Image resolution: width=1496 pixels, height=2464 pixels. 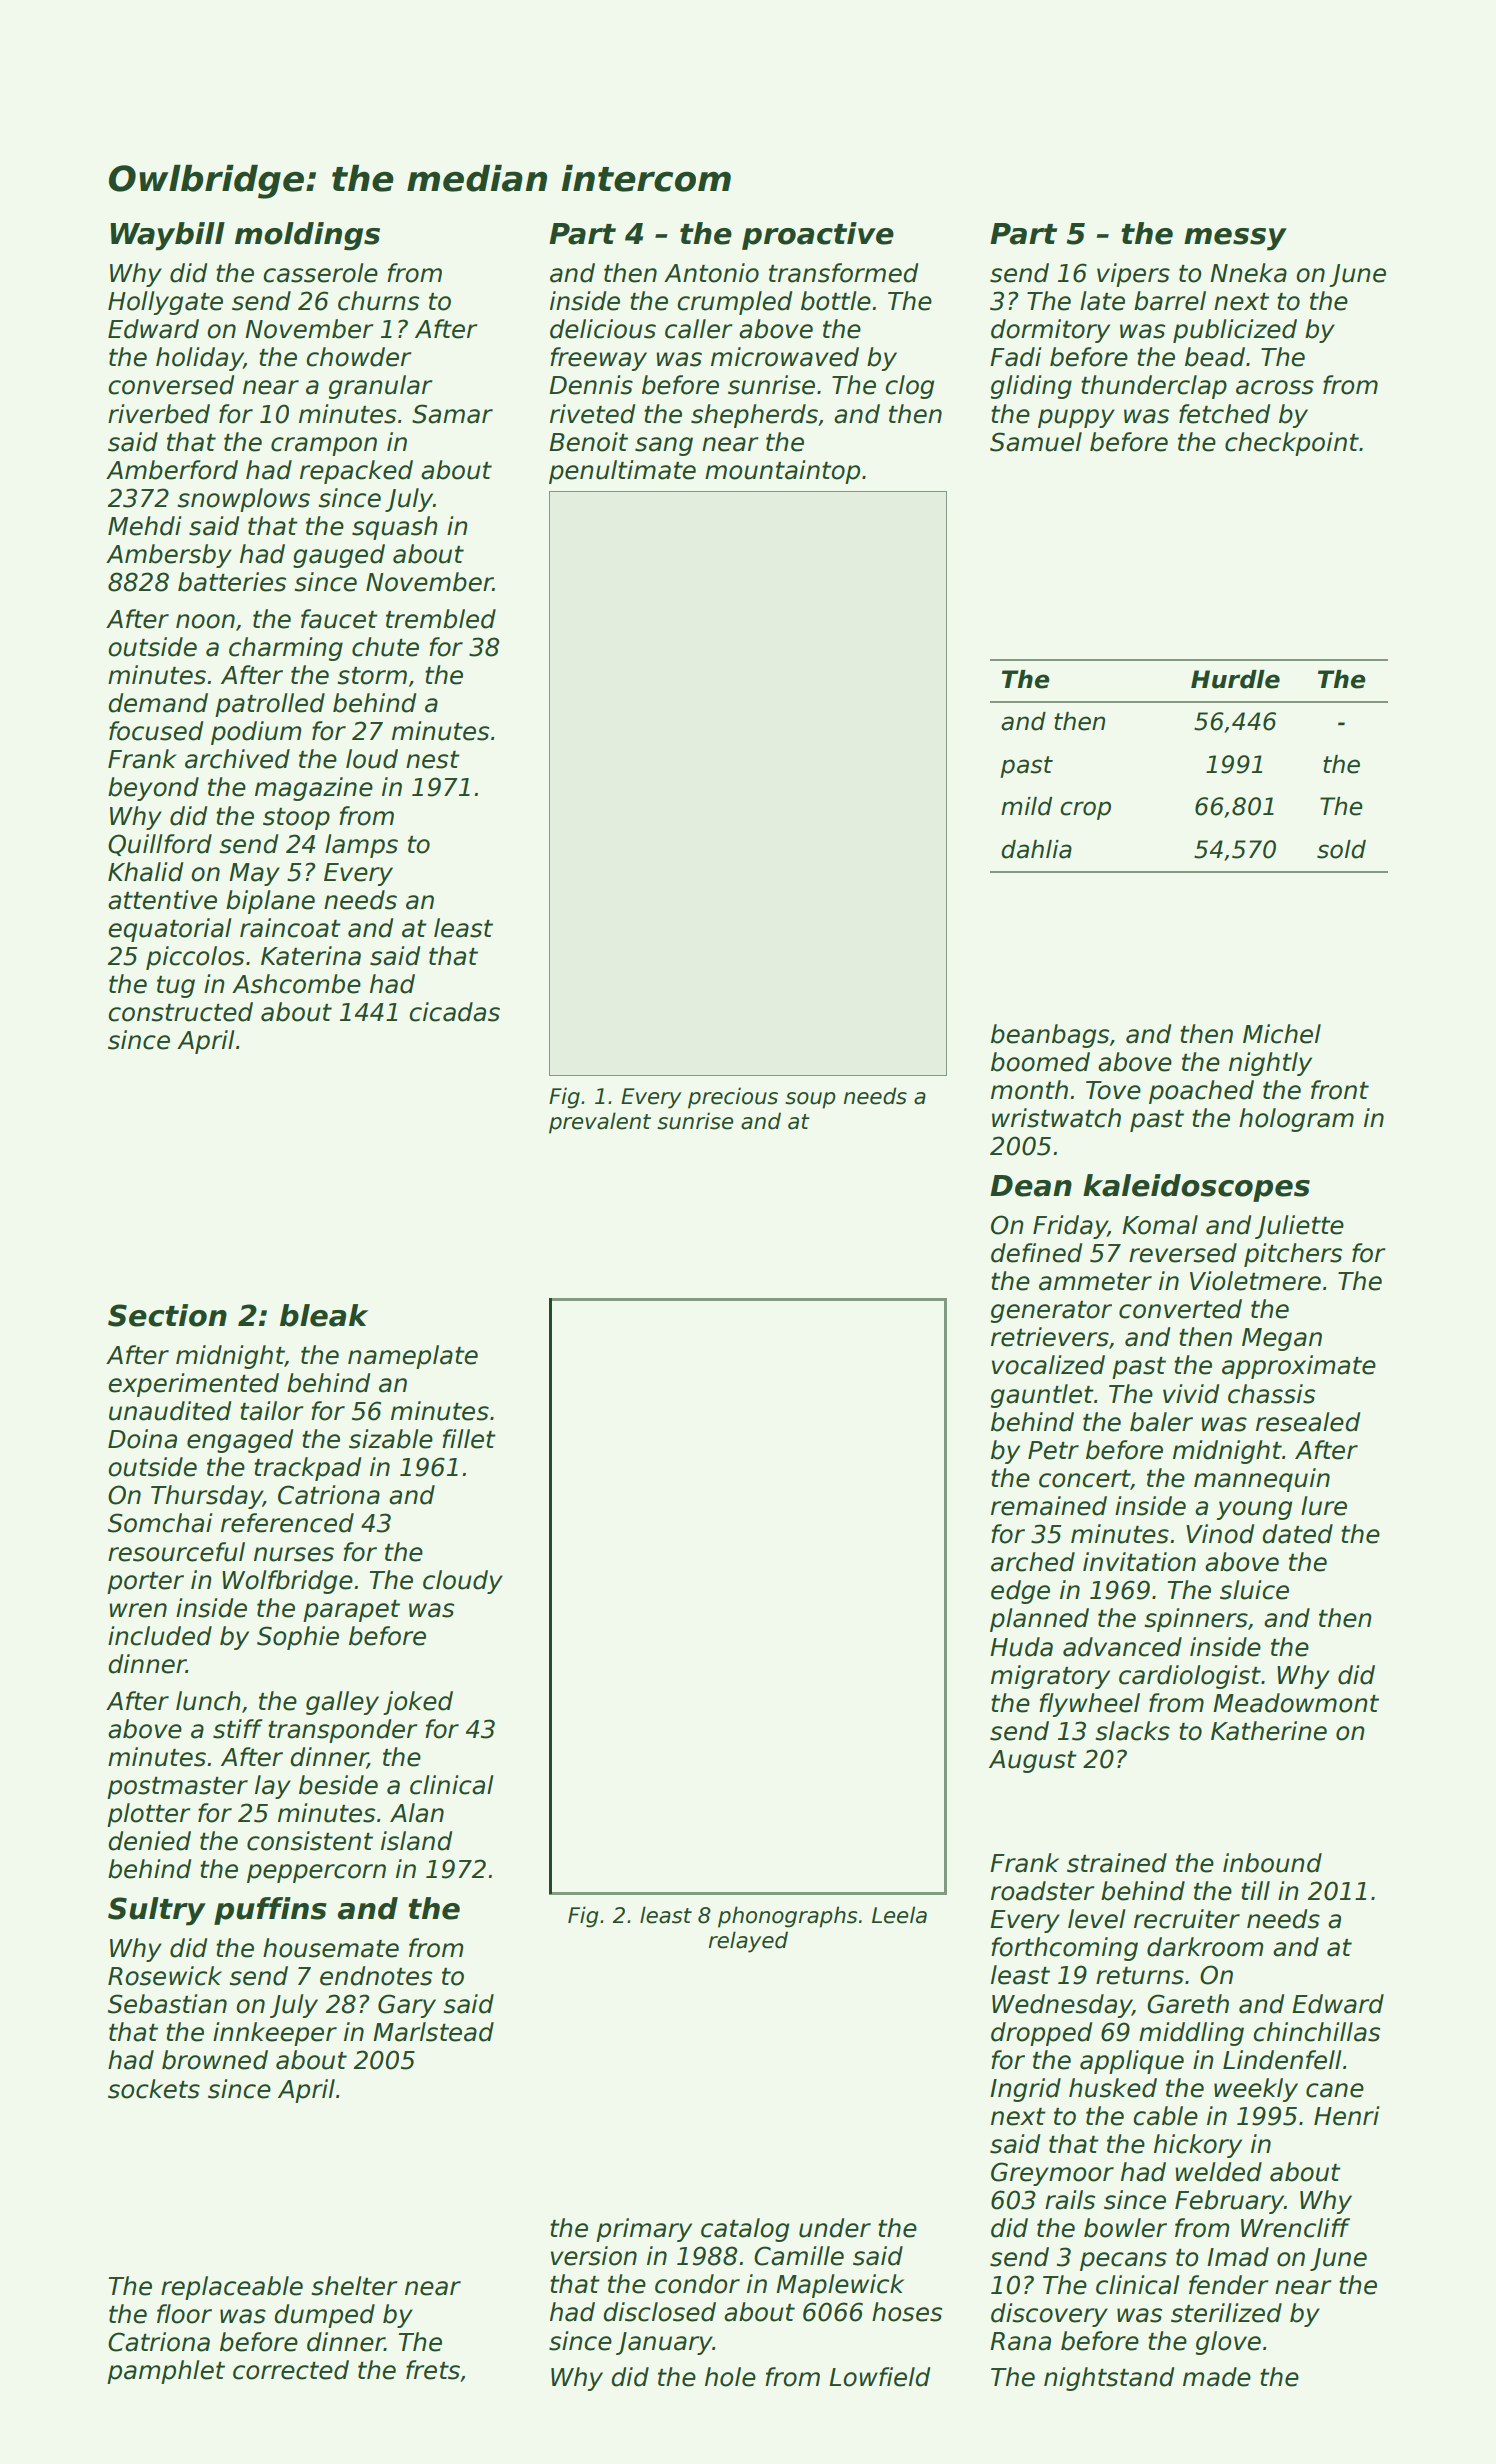 What do you see at coordinates (909, 387) in the image?
I see `clog` at bounding box center [909, 387].
